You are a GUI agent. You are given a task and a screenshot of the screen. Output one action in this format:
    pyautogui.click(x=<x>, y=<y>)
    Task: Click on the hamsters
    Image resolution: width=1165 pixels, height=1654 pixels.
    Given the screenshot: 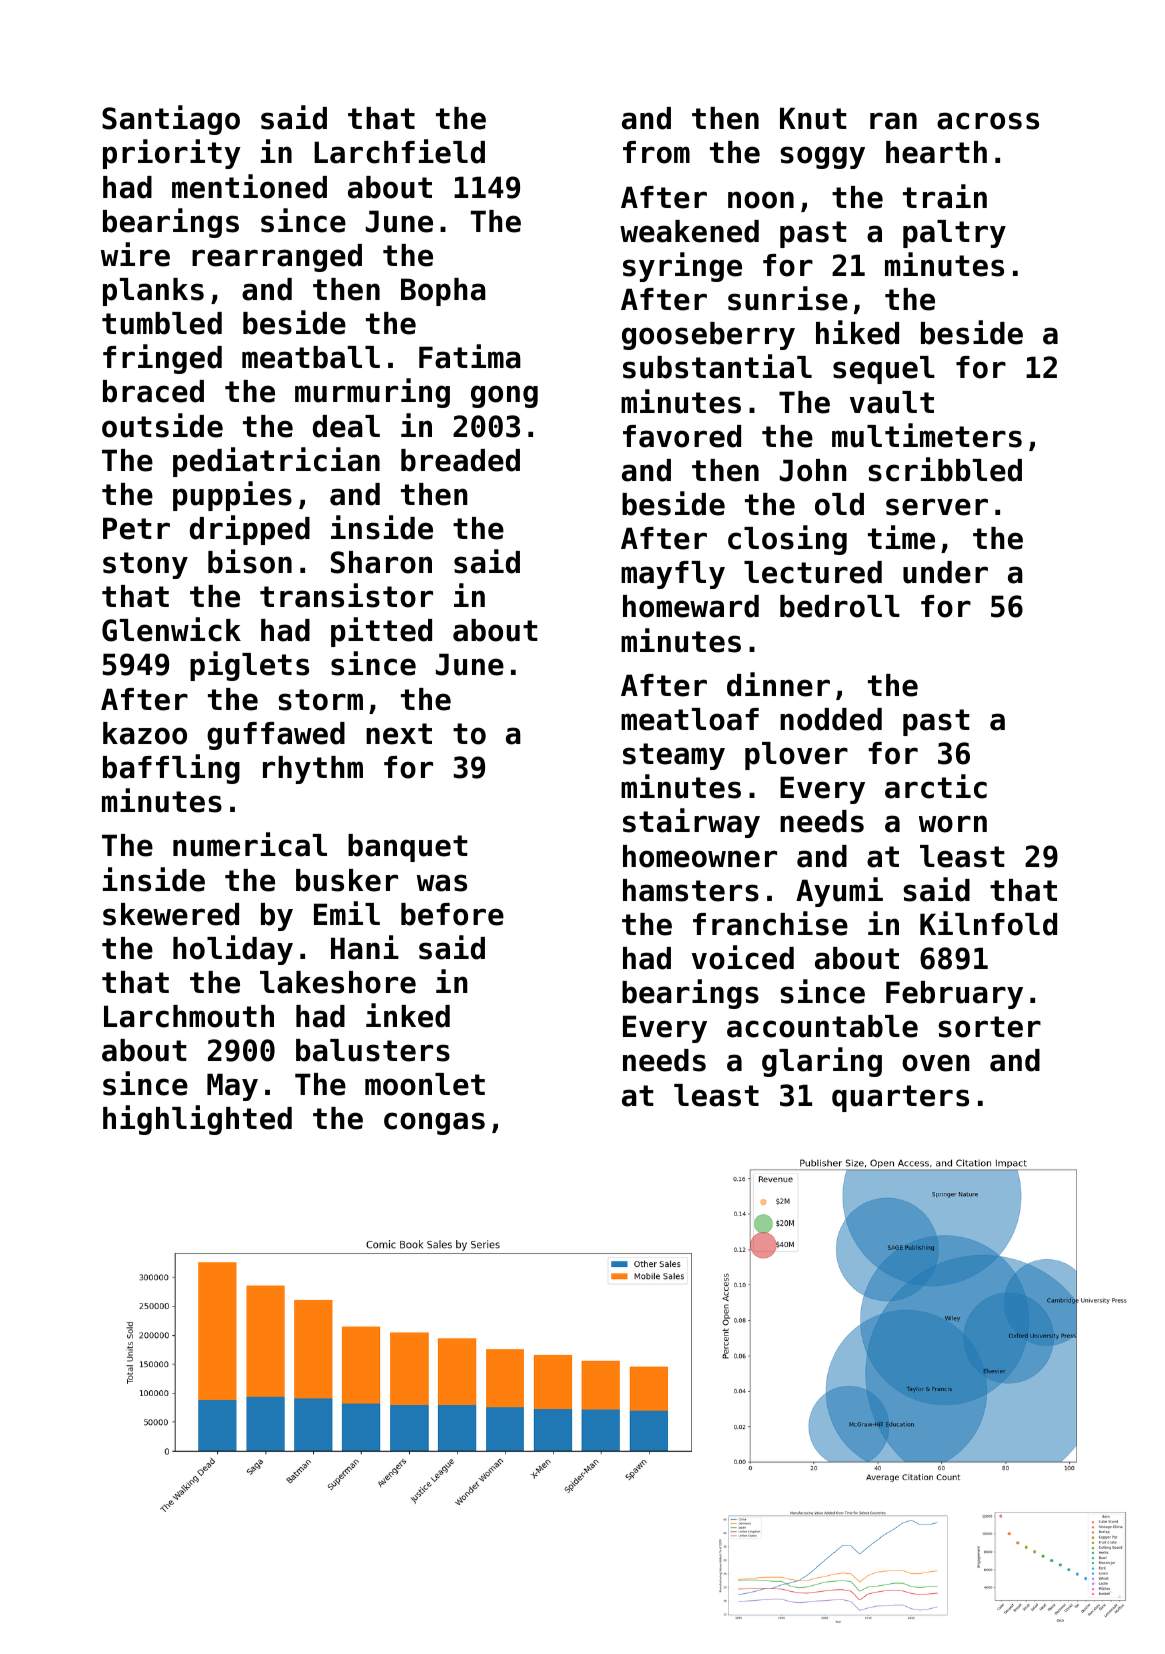 What is the action you would take?
    pyautogui.click(x=691, y=890)
